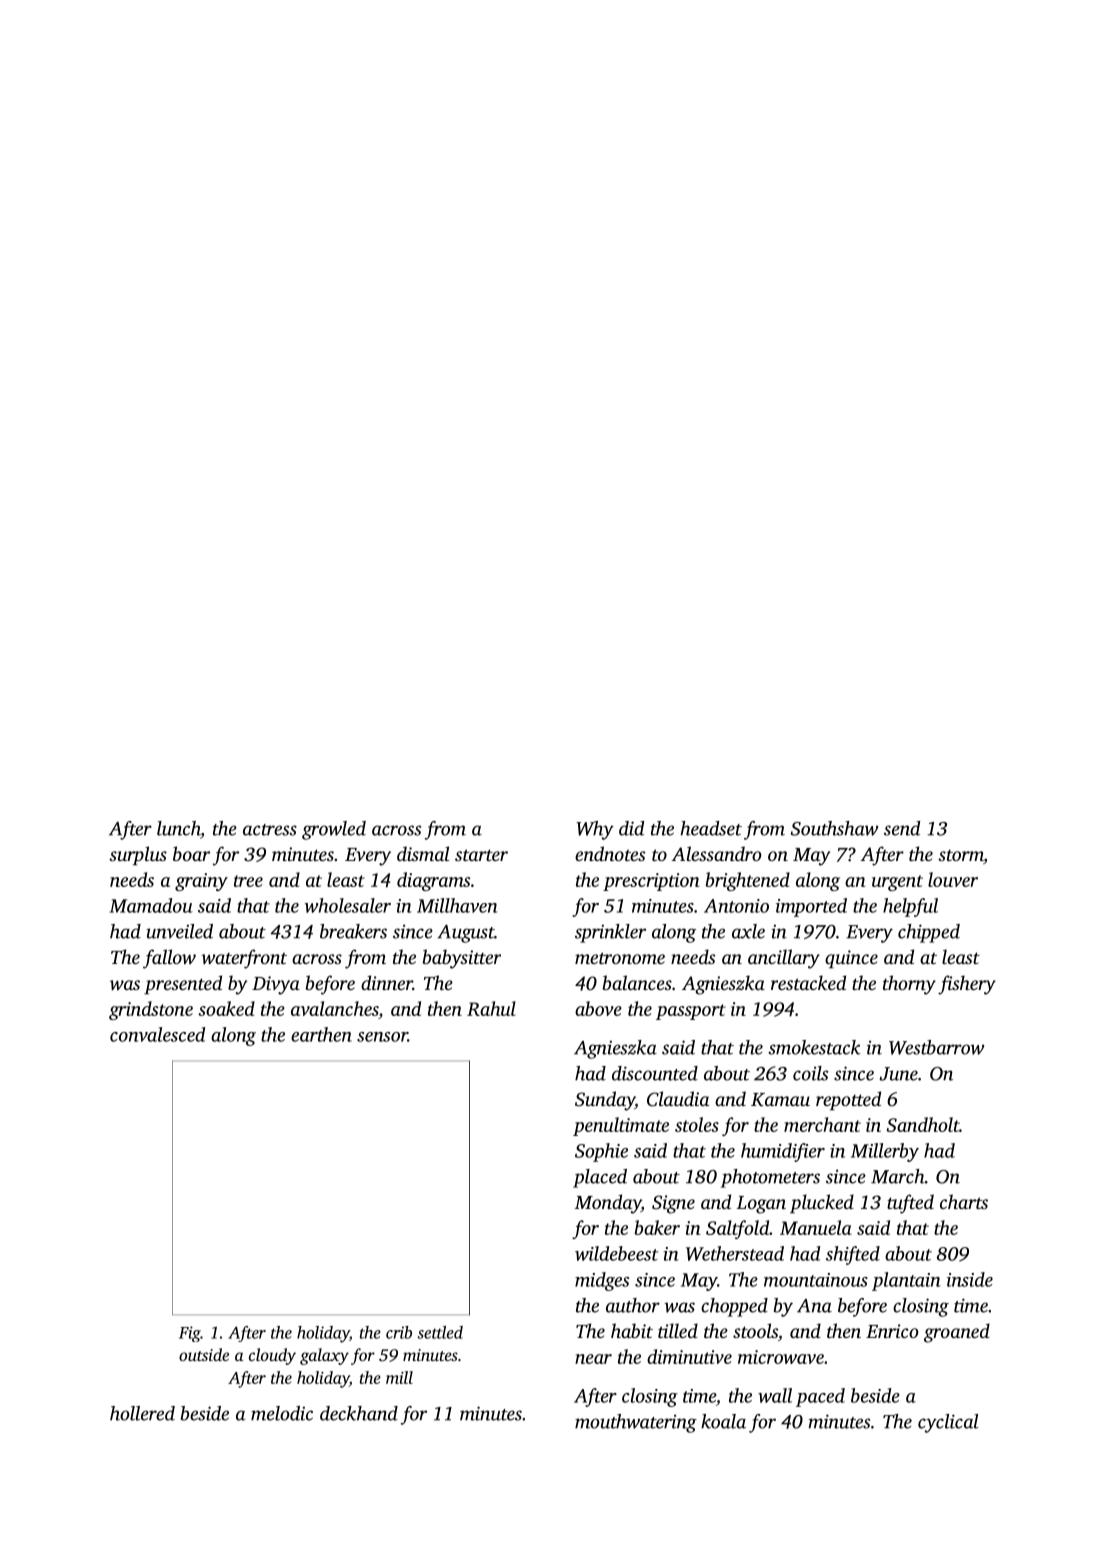 The height and width of the image is (1566, 1107). What do you see at coordinates (737, 1229) in the image?
I see `Saltfold` at bounding box center [737, 1229].
